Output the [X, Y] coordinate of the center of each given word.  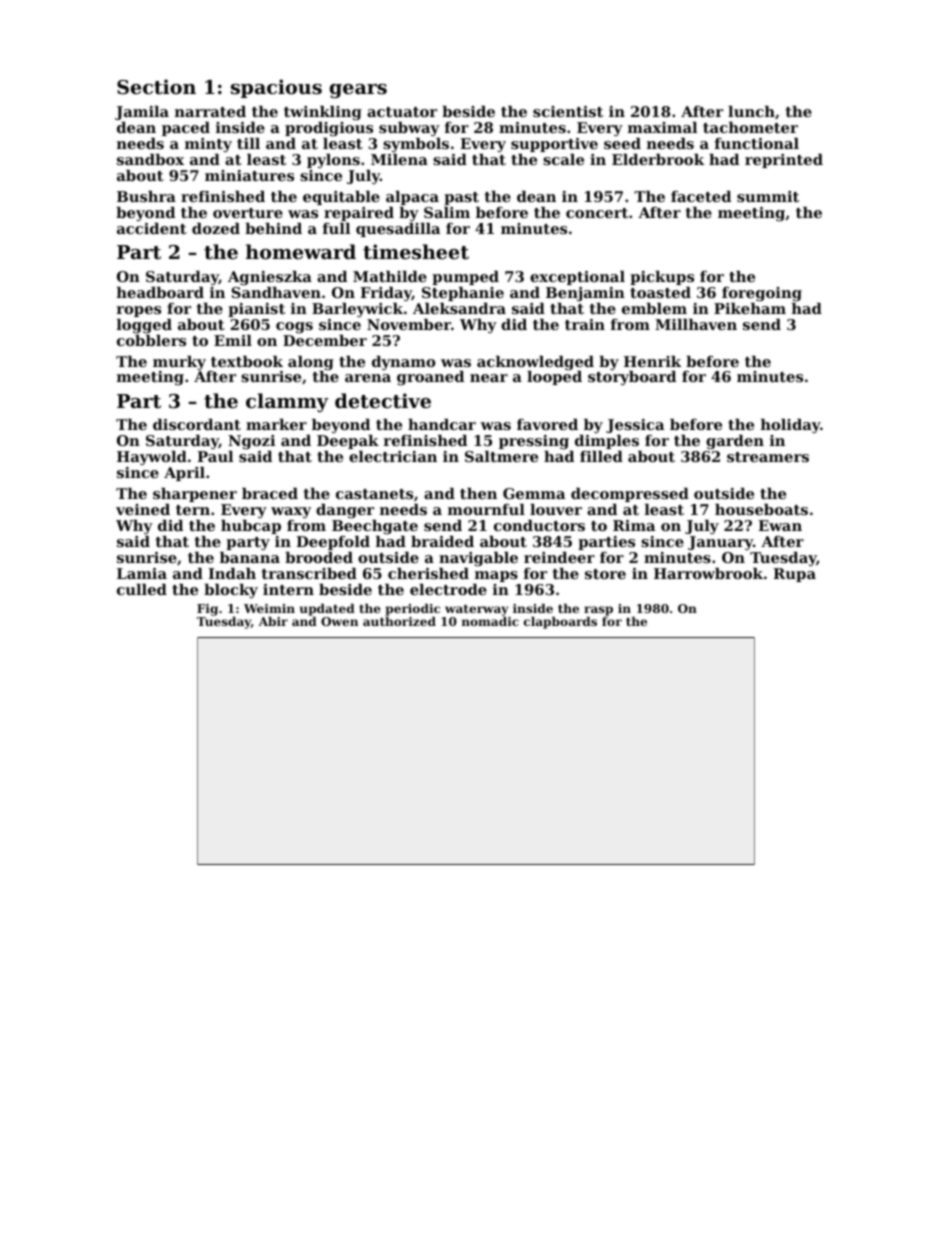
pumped [465, 278]
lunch [751, 111]
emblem [654, 308]
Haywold [152, 458]
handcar [442, 424]
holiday [790, 426]
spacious [276, 88]
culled [142, 589]
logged [144, 326]
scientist [568, 111]
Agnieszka [270, 278]
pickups [662, 278]
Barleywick [357, 310]
